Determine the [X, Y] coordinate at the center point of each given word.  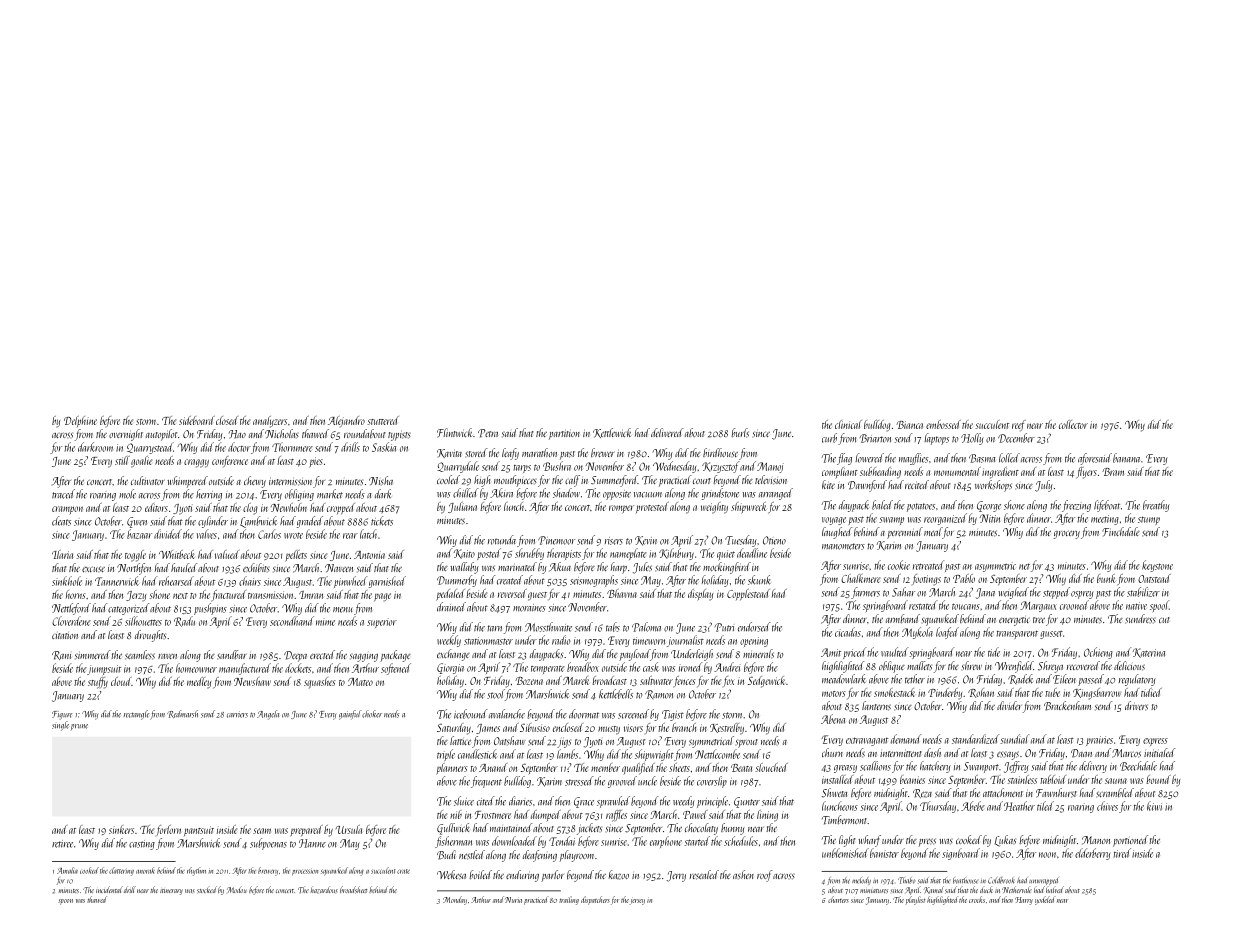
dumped [546, 816]
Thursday [938, 807]
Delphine [80, 421]
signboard [961, 854]
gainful [350, 715]
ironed [690, 667]
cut [1164, 620]
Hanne [312, 843]
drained [451, 607]
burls [740, 433]
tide [994, 652]
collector [1073, 424]
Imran [311, 595]
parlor [552, 876]
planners [452, 769]
